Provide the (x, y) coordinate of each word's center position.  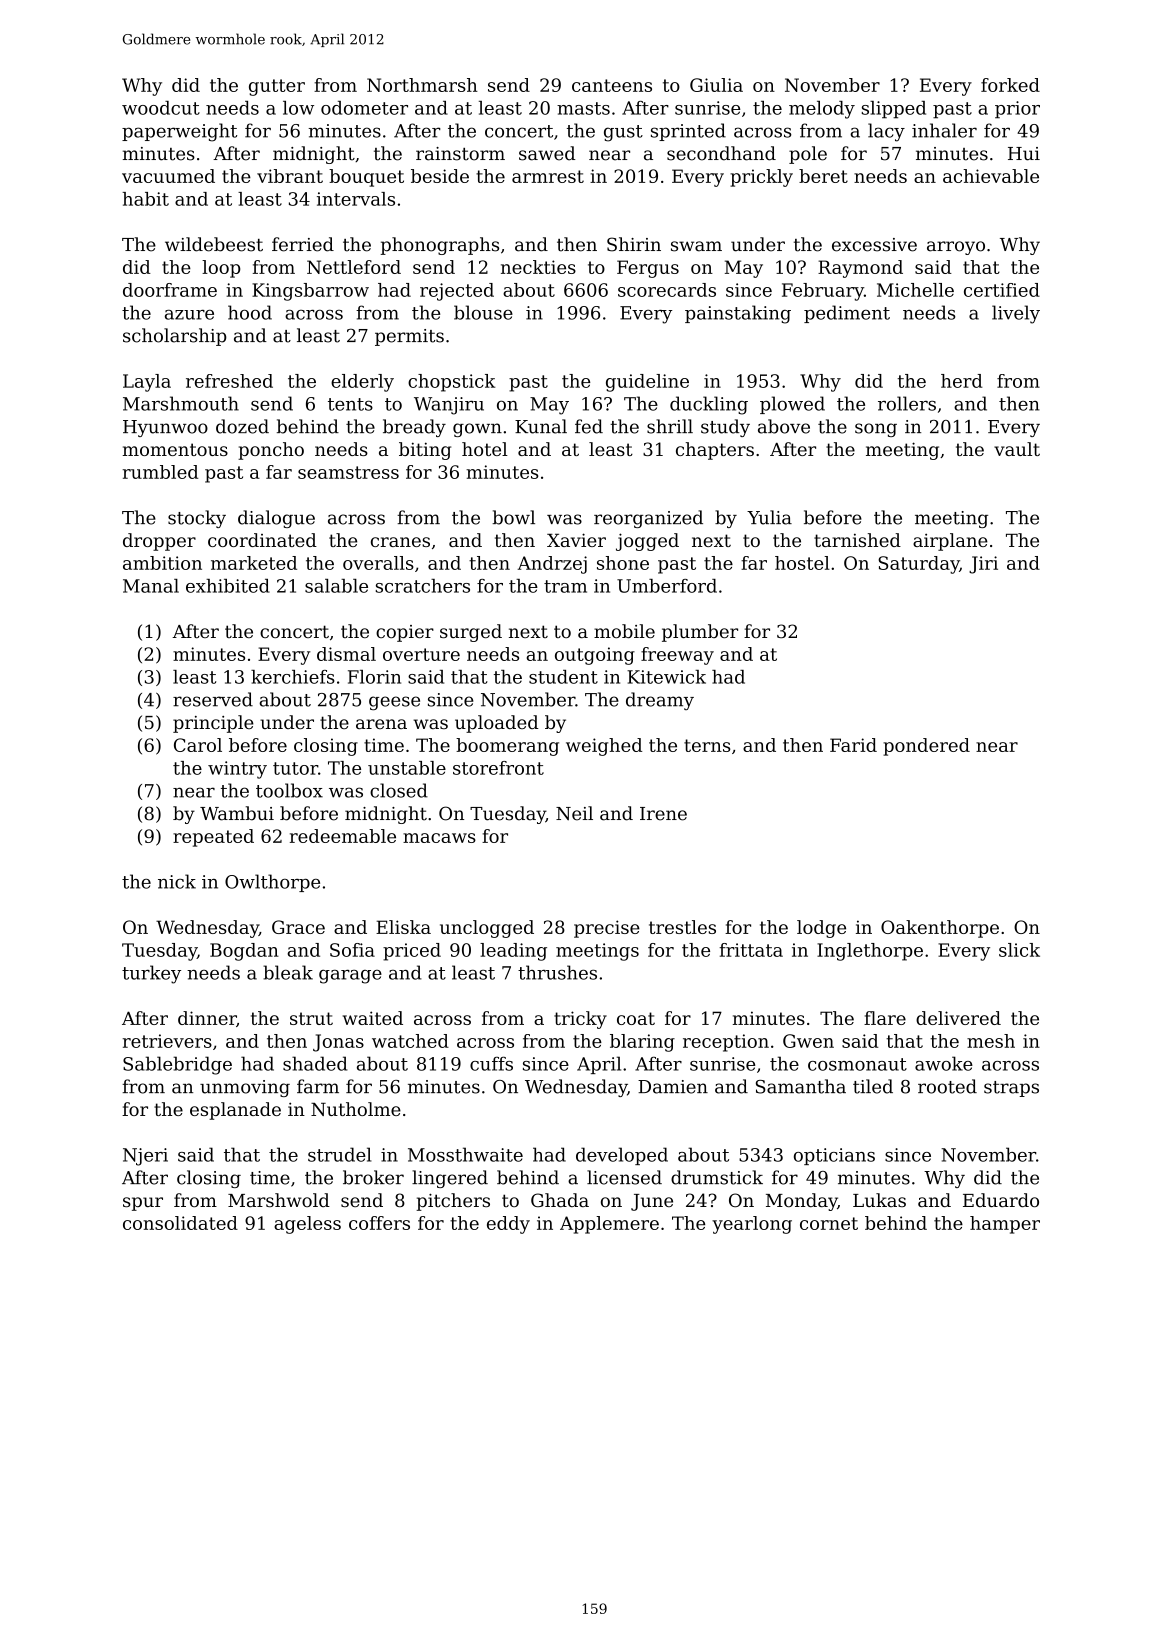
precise (607, 929)
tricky (580, 1020)
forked (1010, 85)
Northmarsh (422, 85)
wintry (237, 770)
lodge (821, 929)
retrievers (167, 1041)
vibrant (290, 176)
